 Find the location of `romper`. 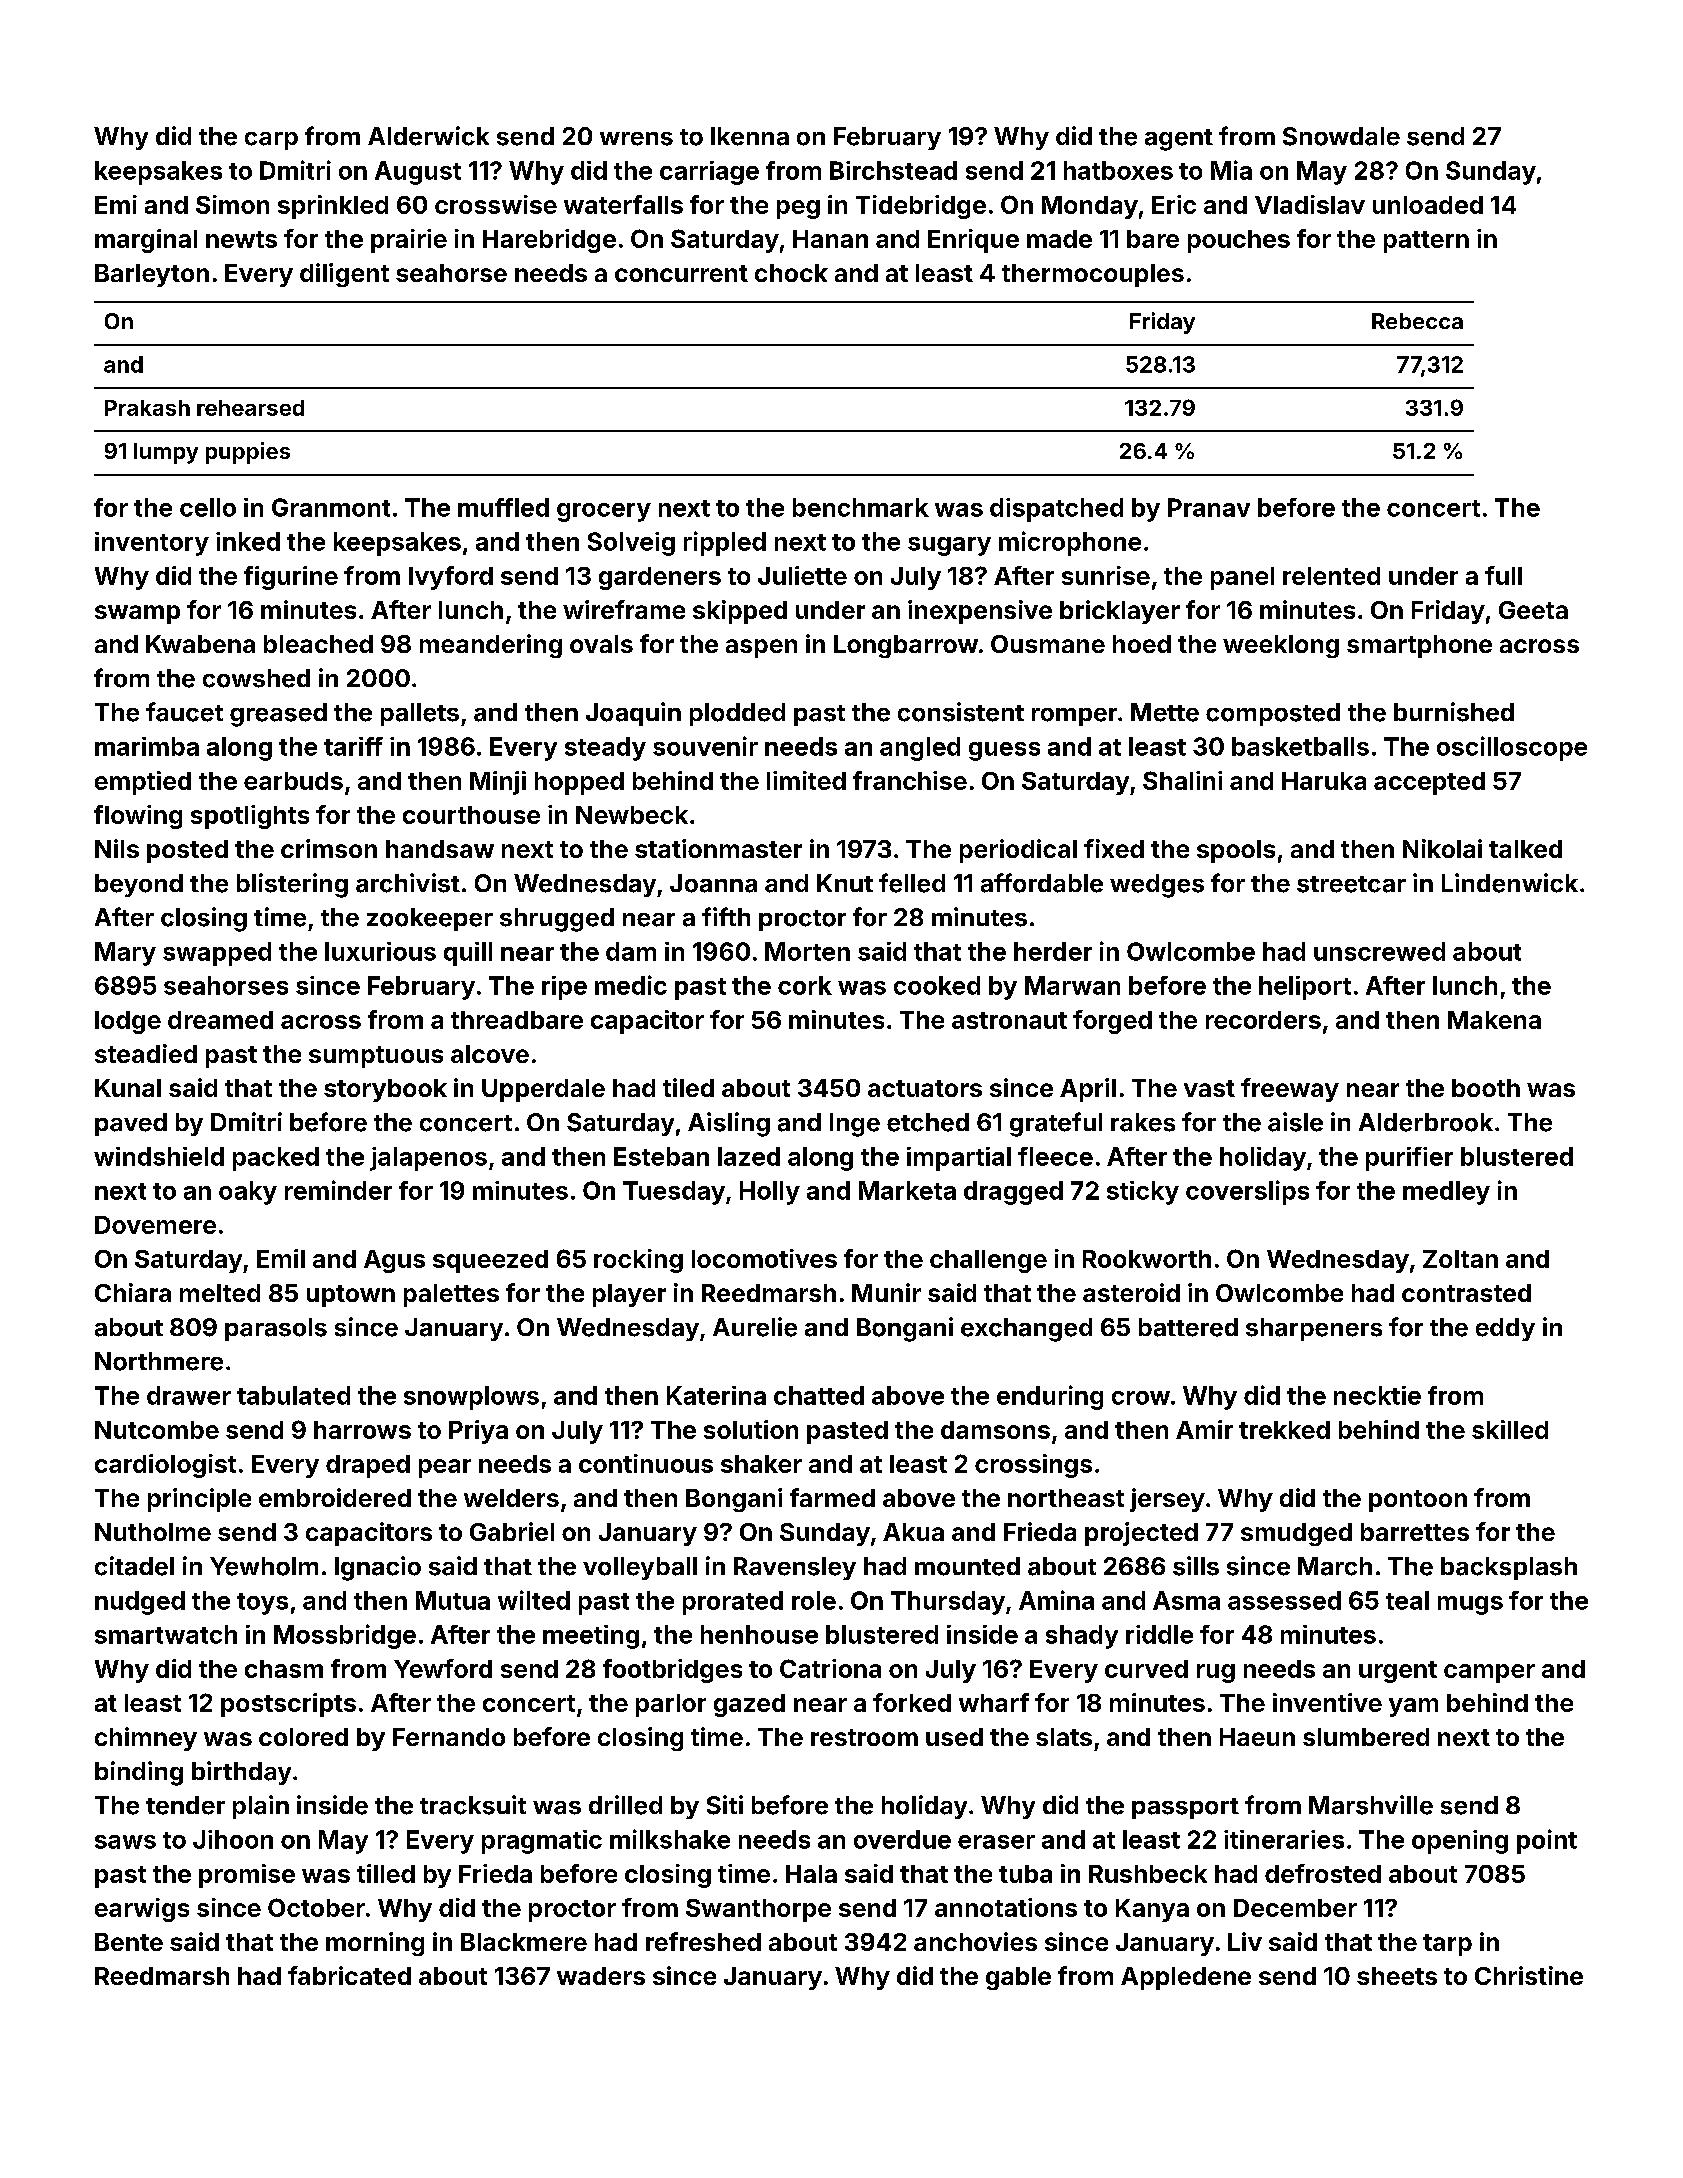

romper is located at coordinates (1074, 717).
